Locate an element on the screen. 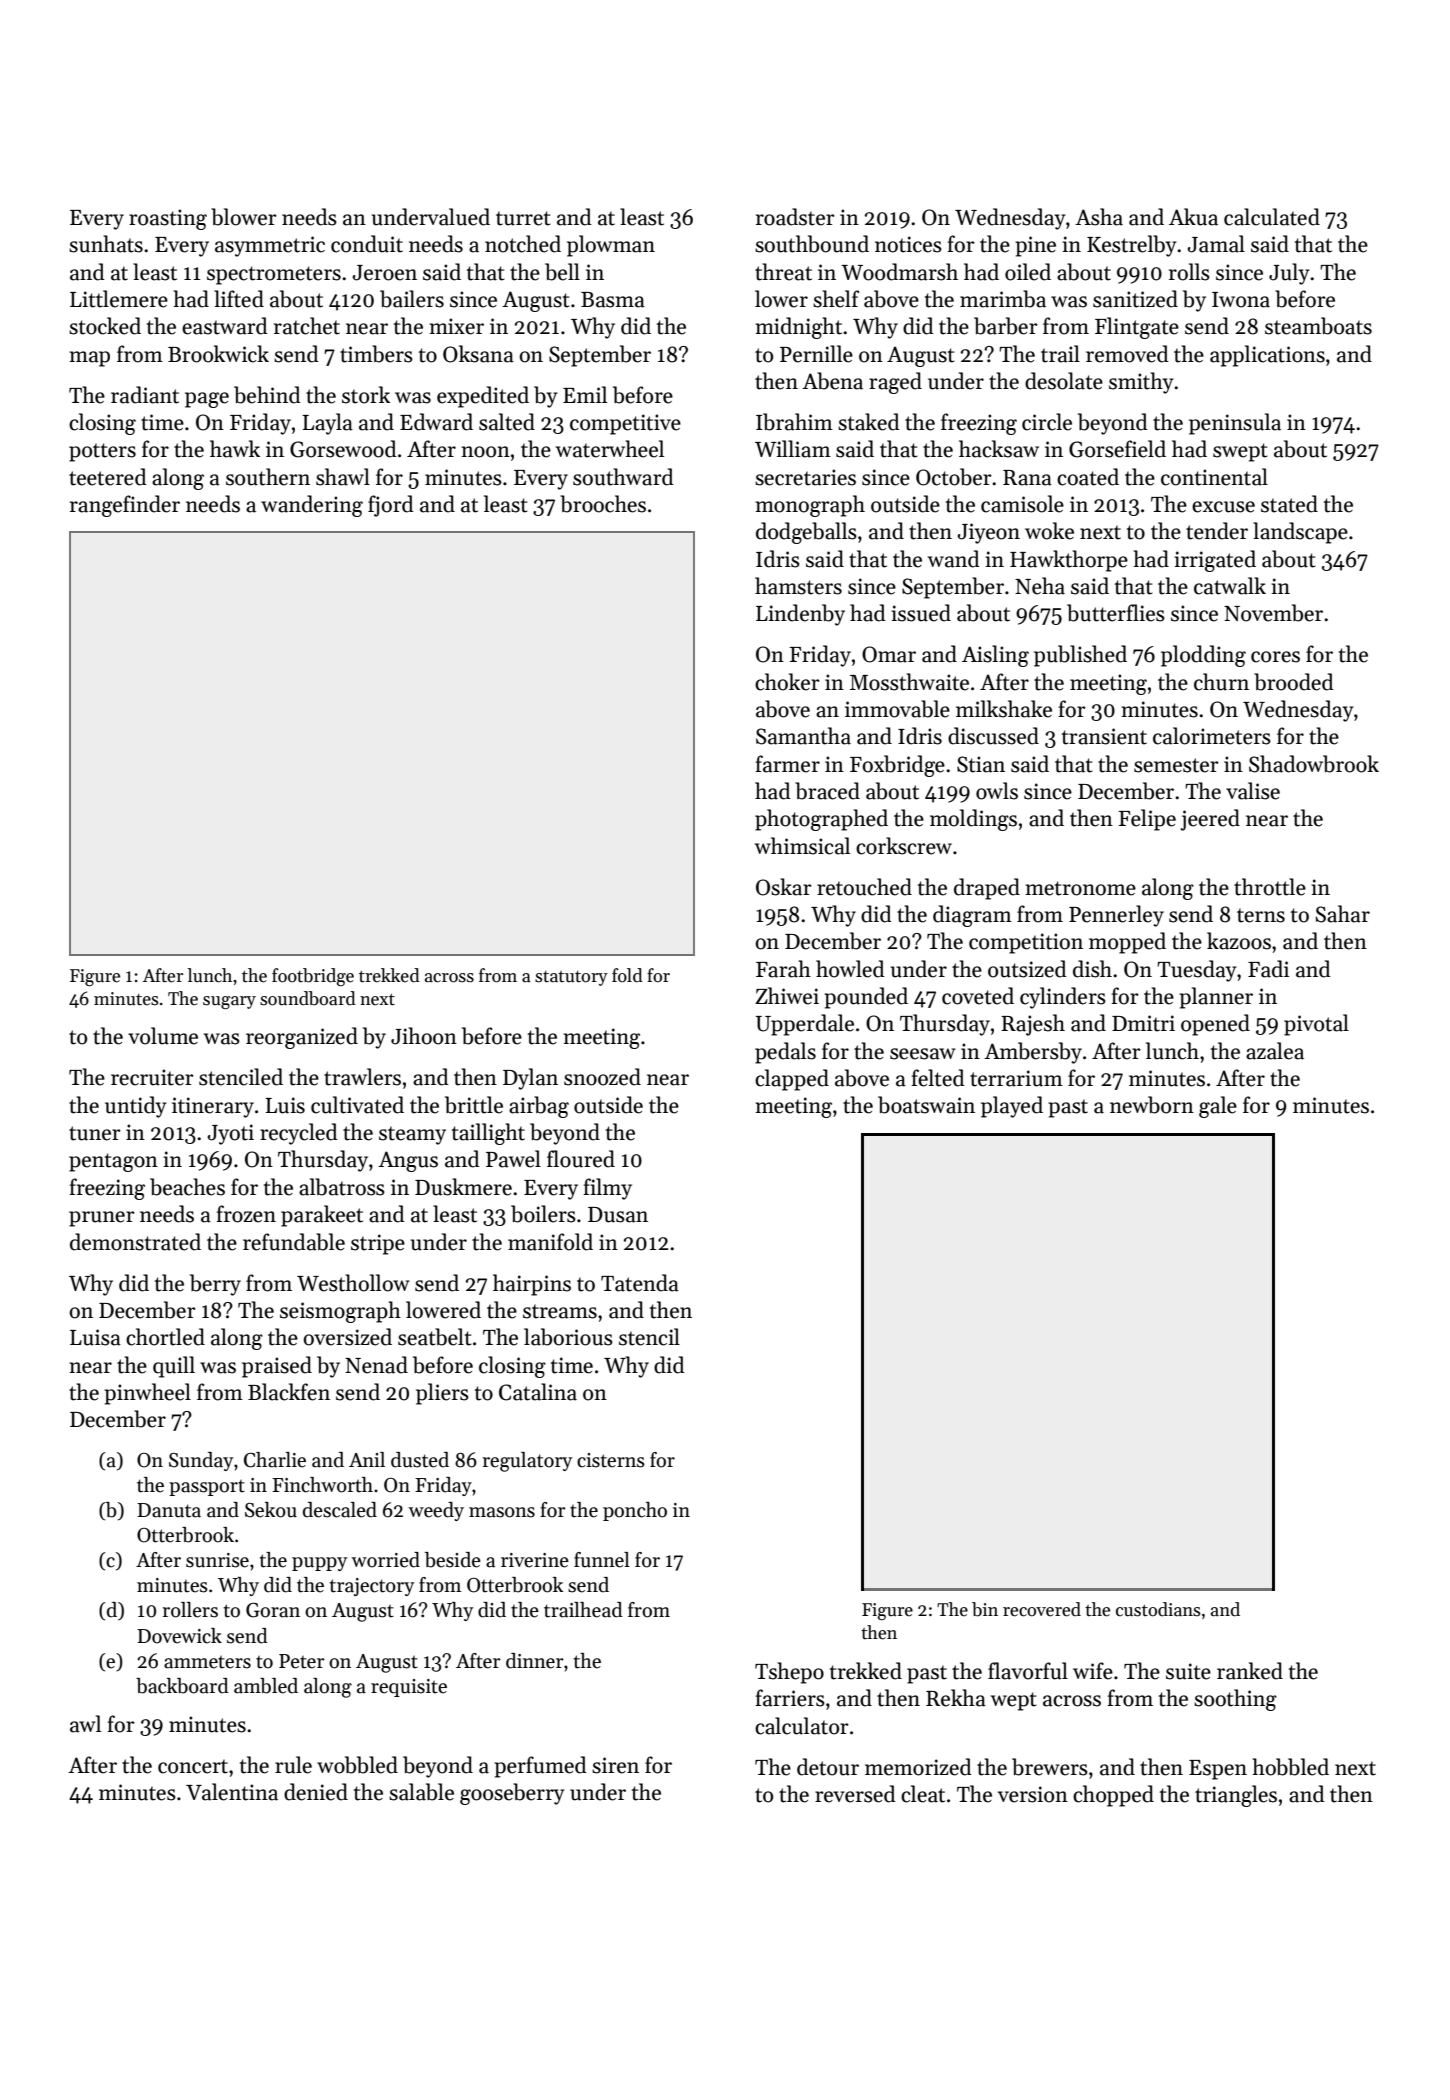  Oskar is located at coordinates (784, 887).
